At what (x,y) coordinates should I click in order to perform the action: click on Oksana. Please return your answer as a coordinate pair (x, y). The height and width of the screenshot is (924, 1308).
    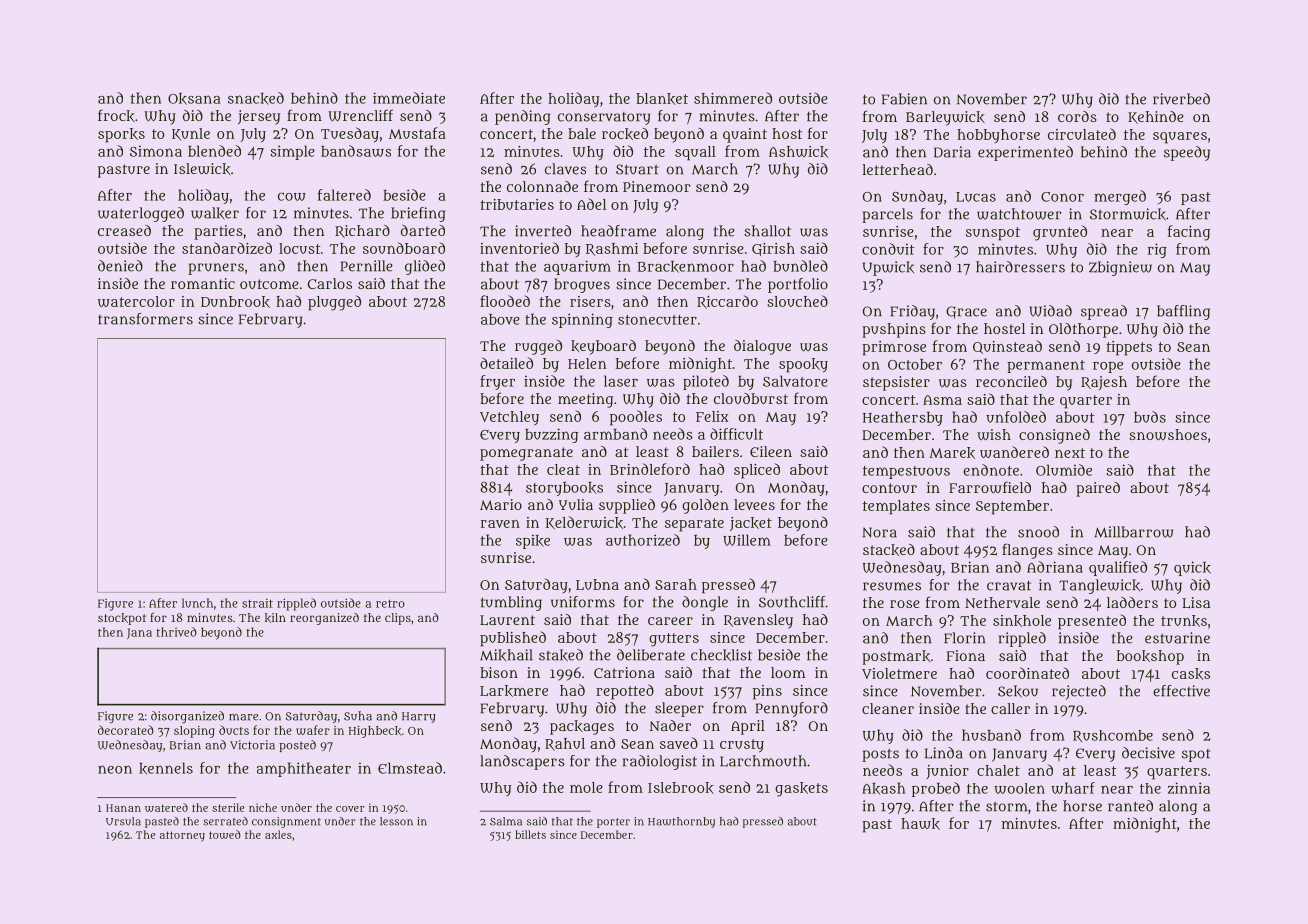
    Looking at the image, I should click on (194, 99).
